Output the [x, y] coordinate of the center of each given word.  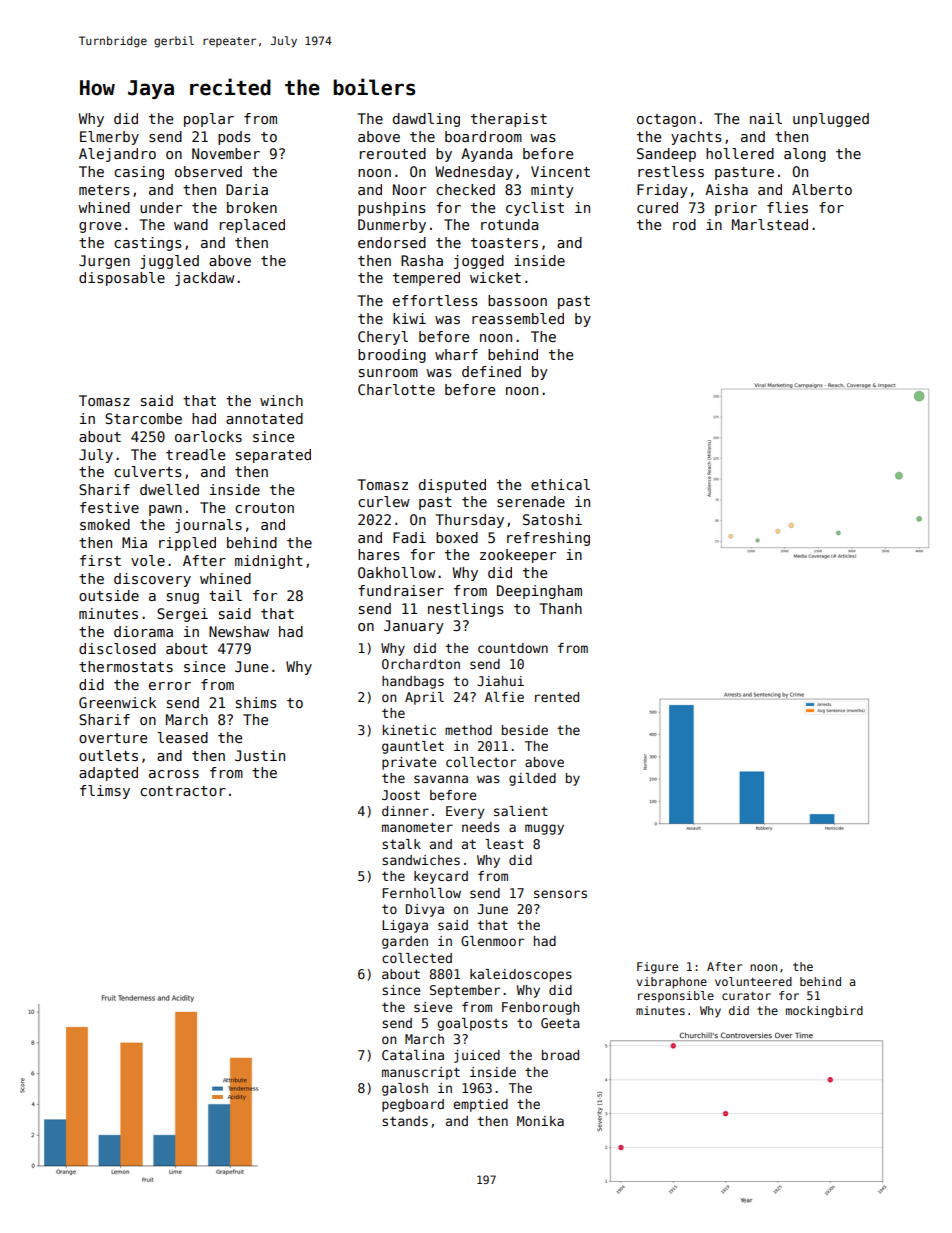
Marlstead [770, 224]
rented [557, 697]
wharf [456, 354]
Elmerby [109, 138]
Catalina [413, 1055]
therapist [509, 120]
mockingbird [824, 1012]
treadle [195, 454]
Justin [260, 755]
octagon [666, 120]
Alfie [504, 697]
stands [405, 1121]
